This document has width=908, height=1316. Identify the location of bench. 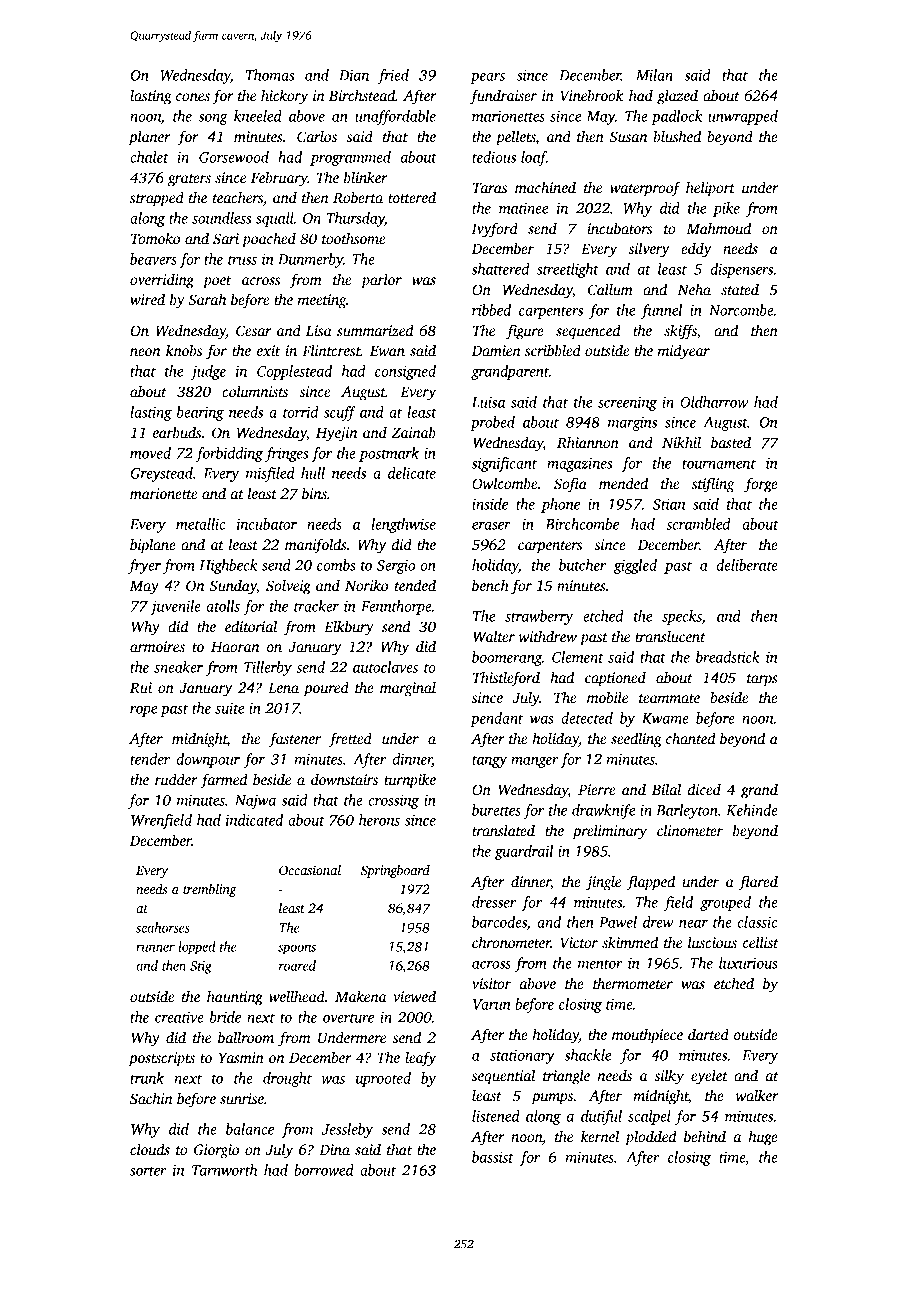
(490, 585).
